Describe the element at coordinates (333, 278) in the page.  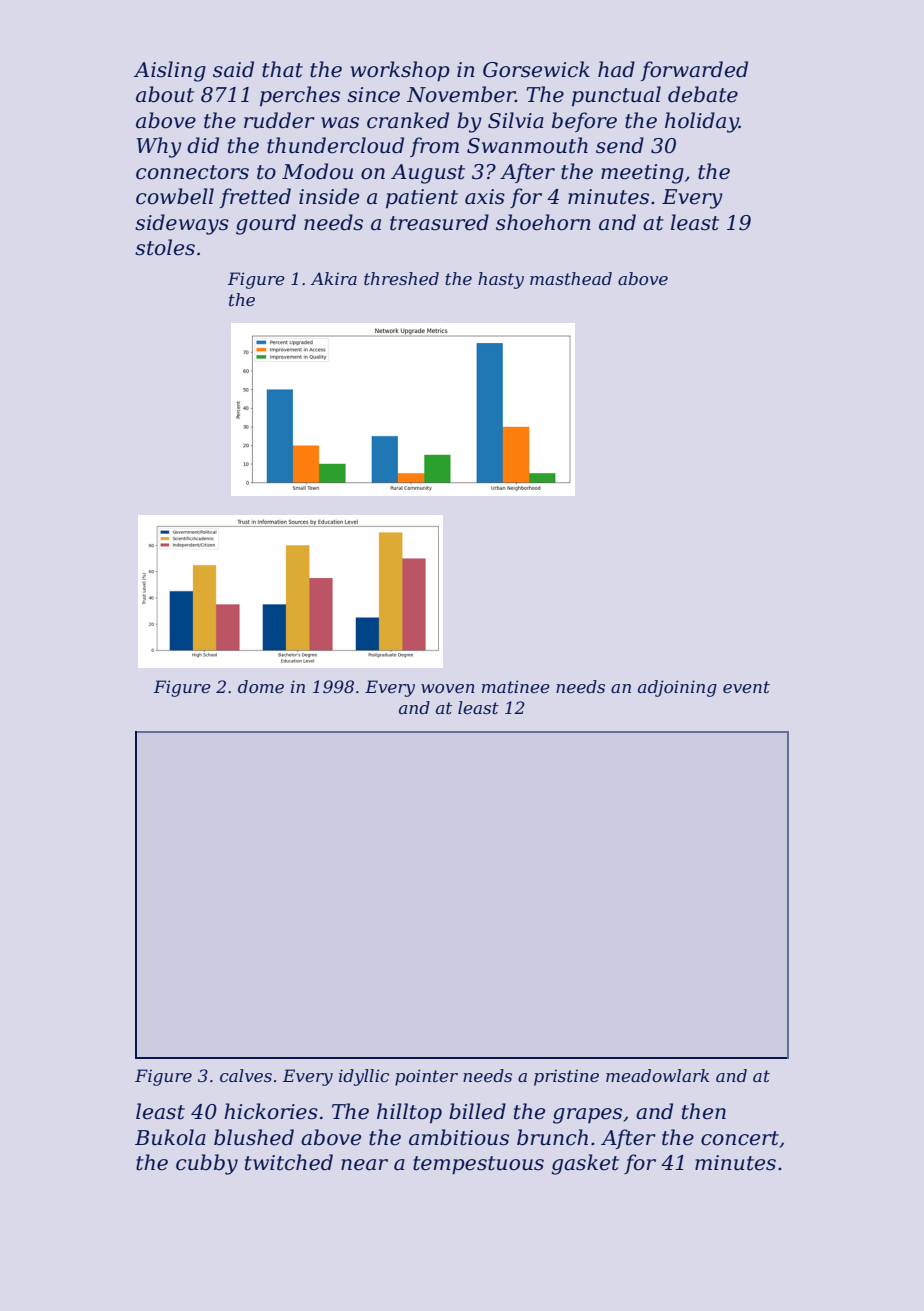
I see `Akira` at that location.
